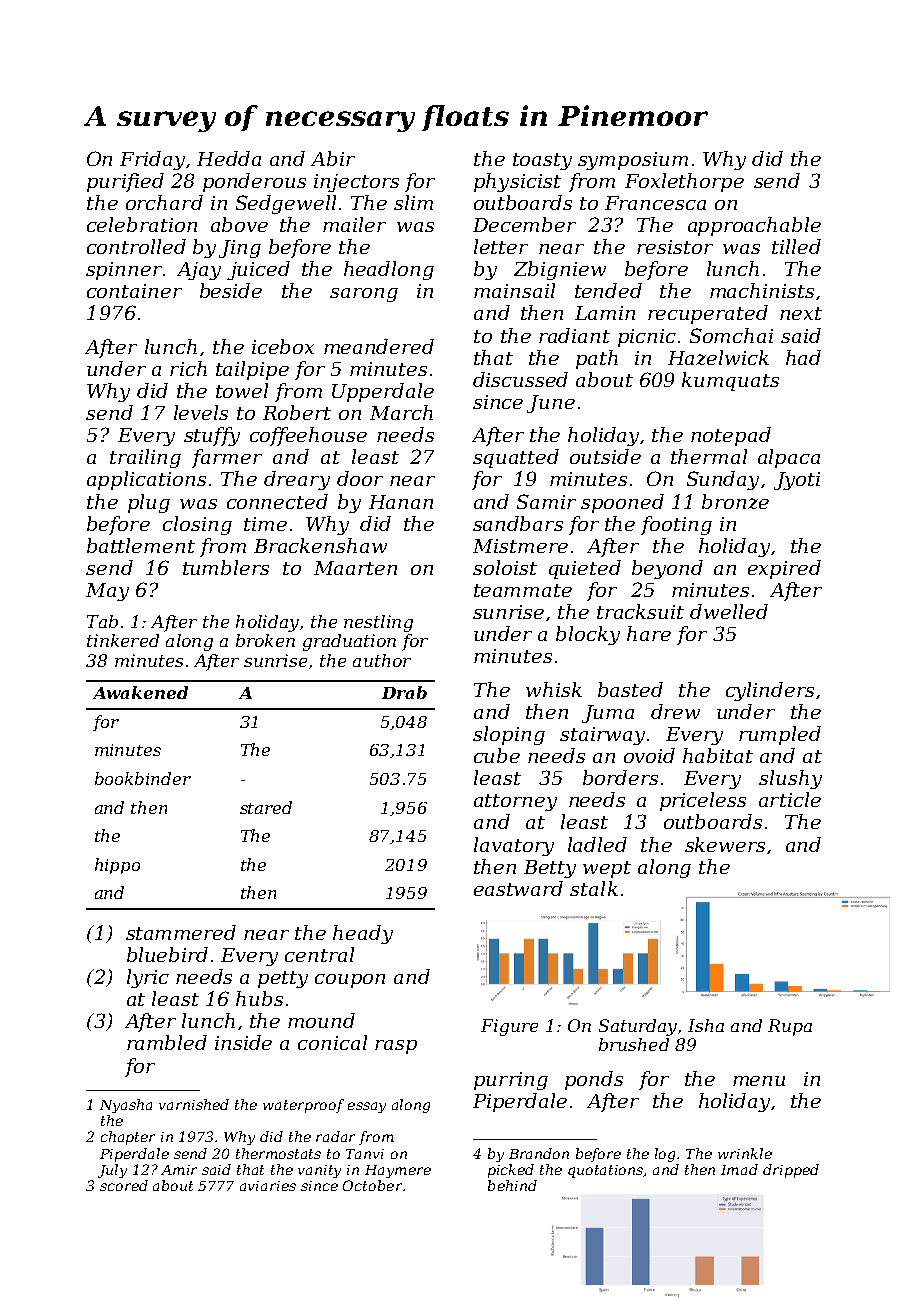  What do you see at coordinates (379, 346) in the page?
I see `meandered` at bounding box center [379, 346].
